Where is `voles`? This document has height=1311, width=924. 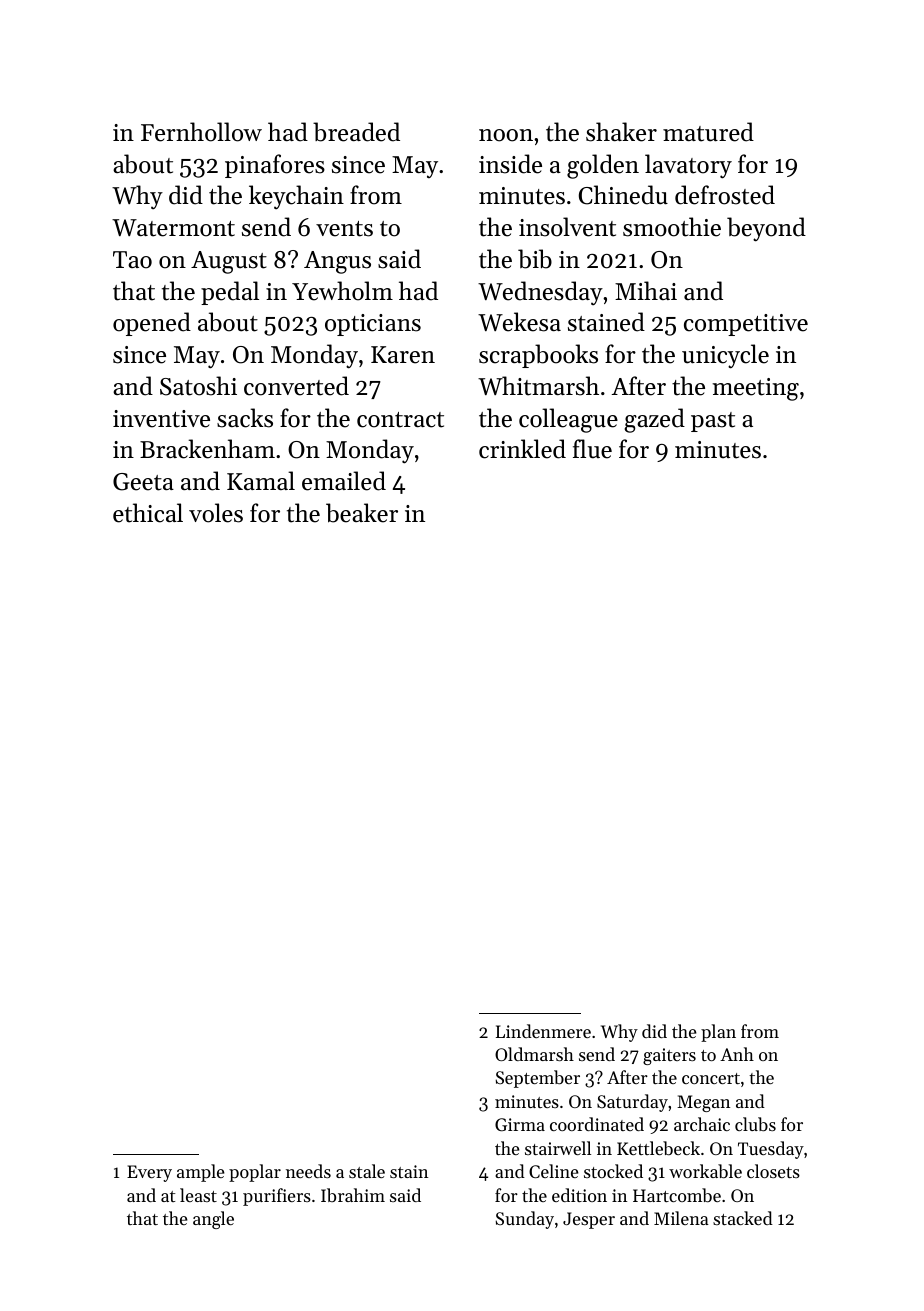 voles is located at coordinates (216, 513).
